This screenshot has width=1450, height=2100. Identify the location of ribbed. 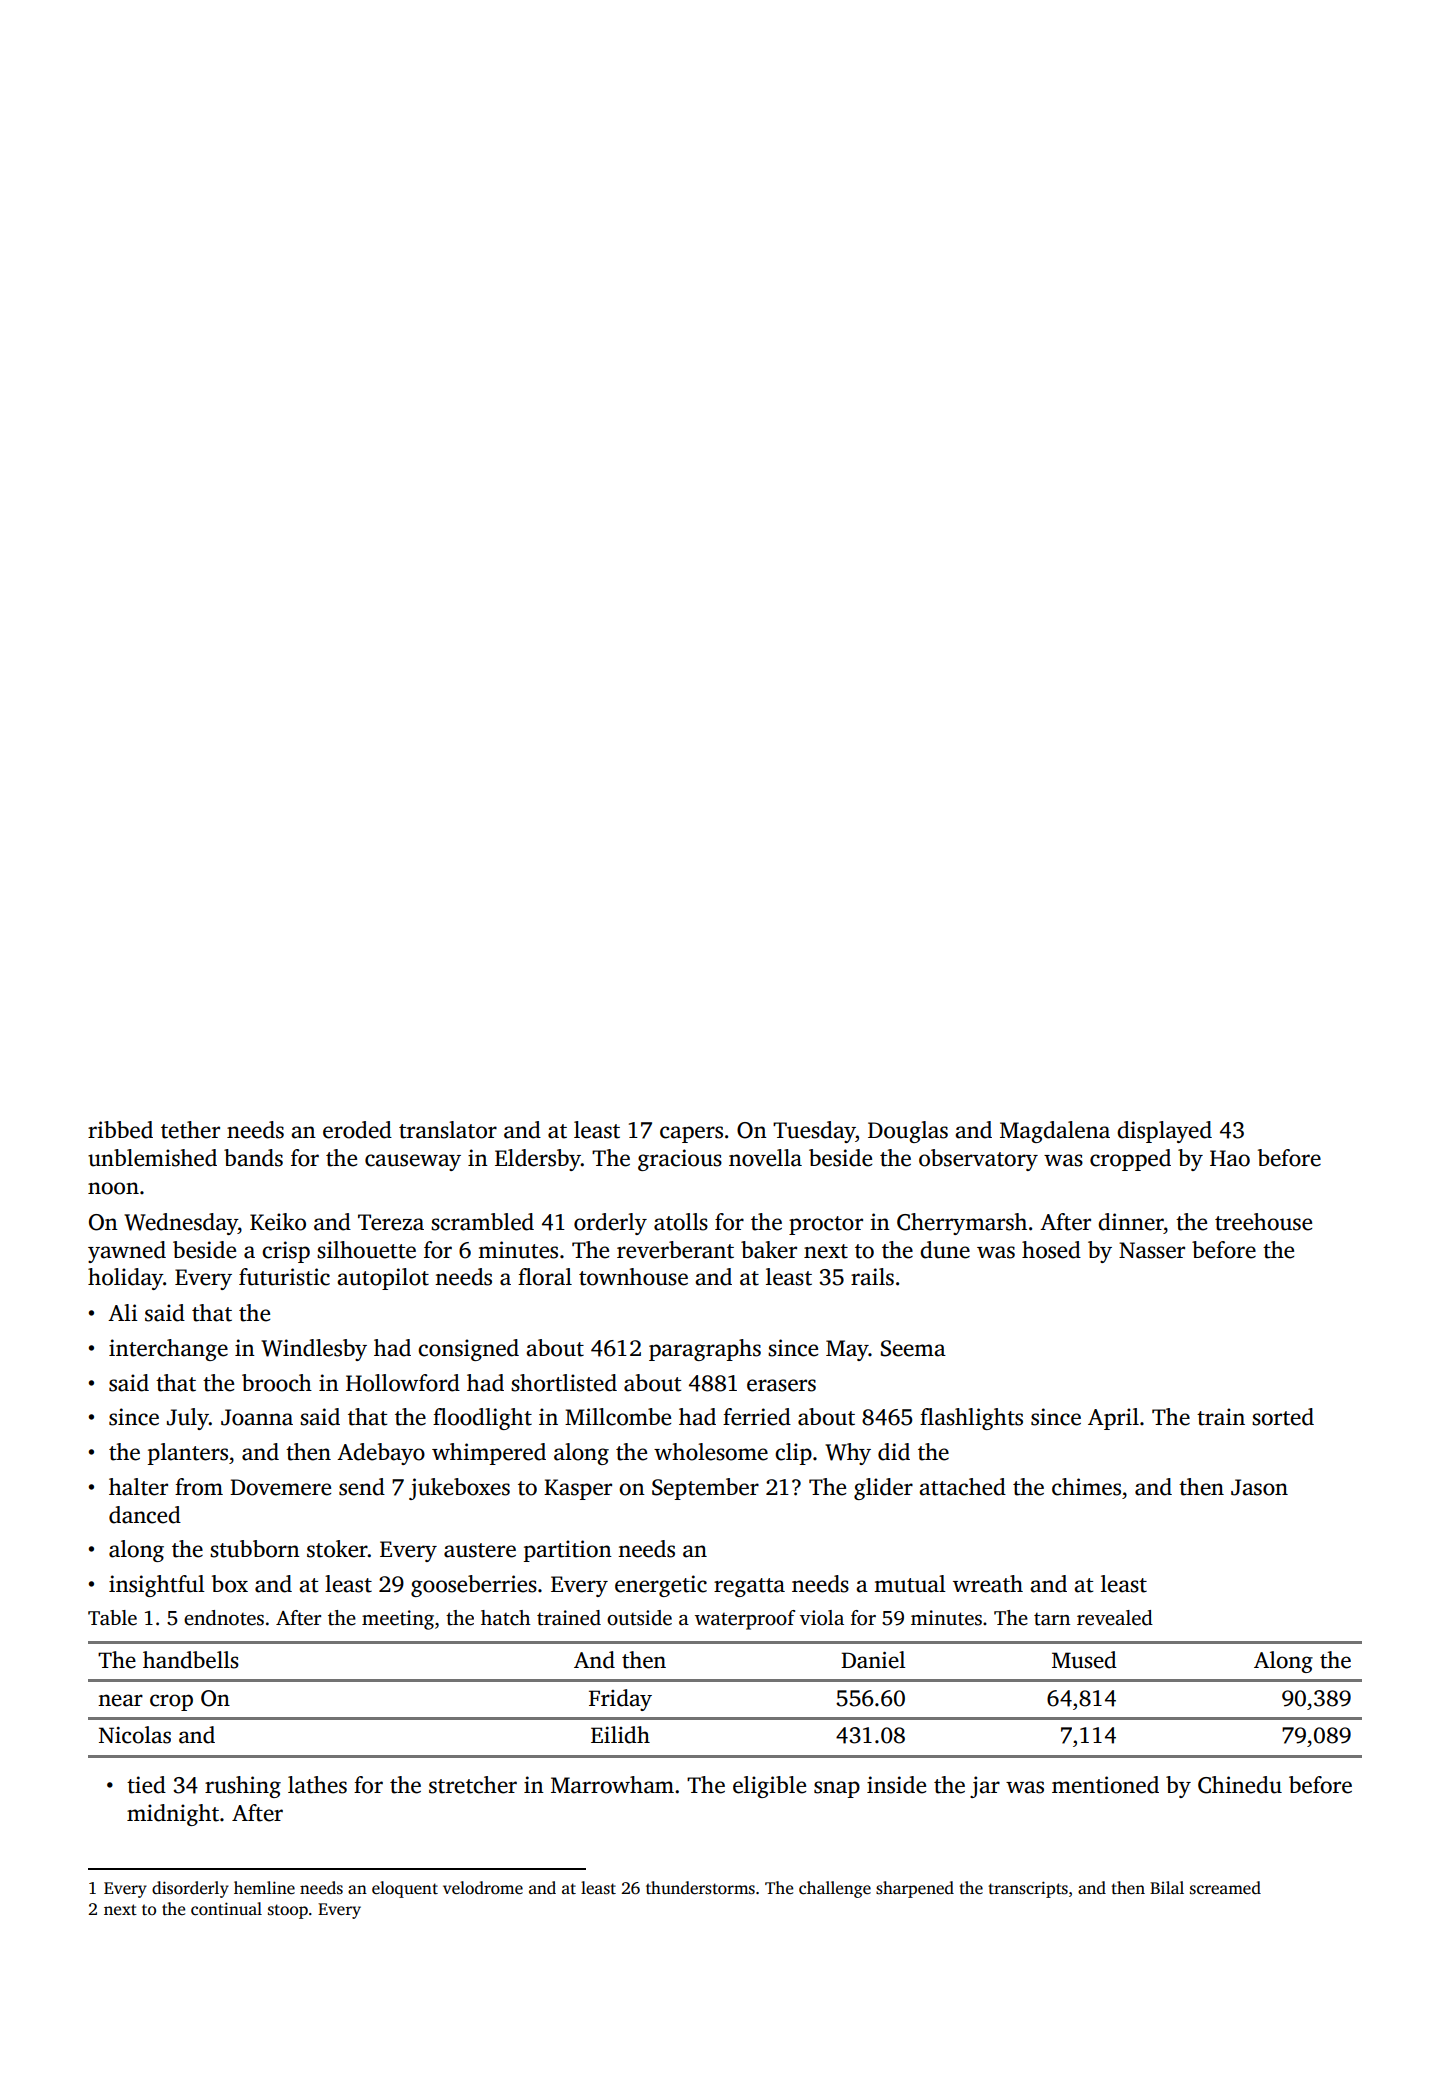
(120, 1130).
